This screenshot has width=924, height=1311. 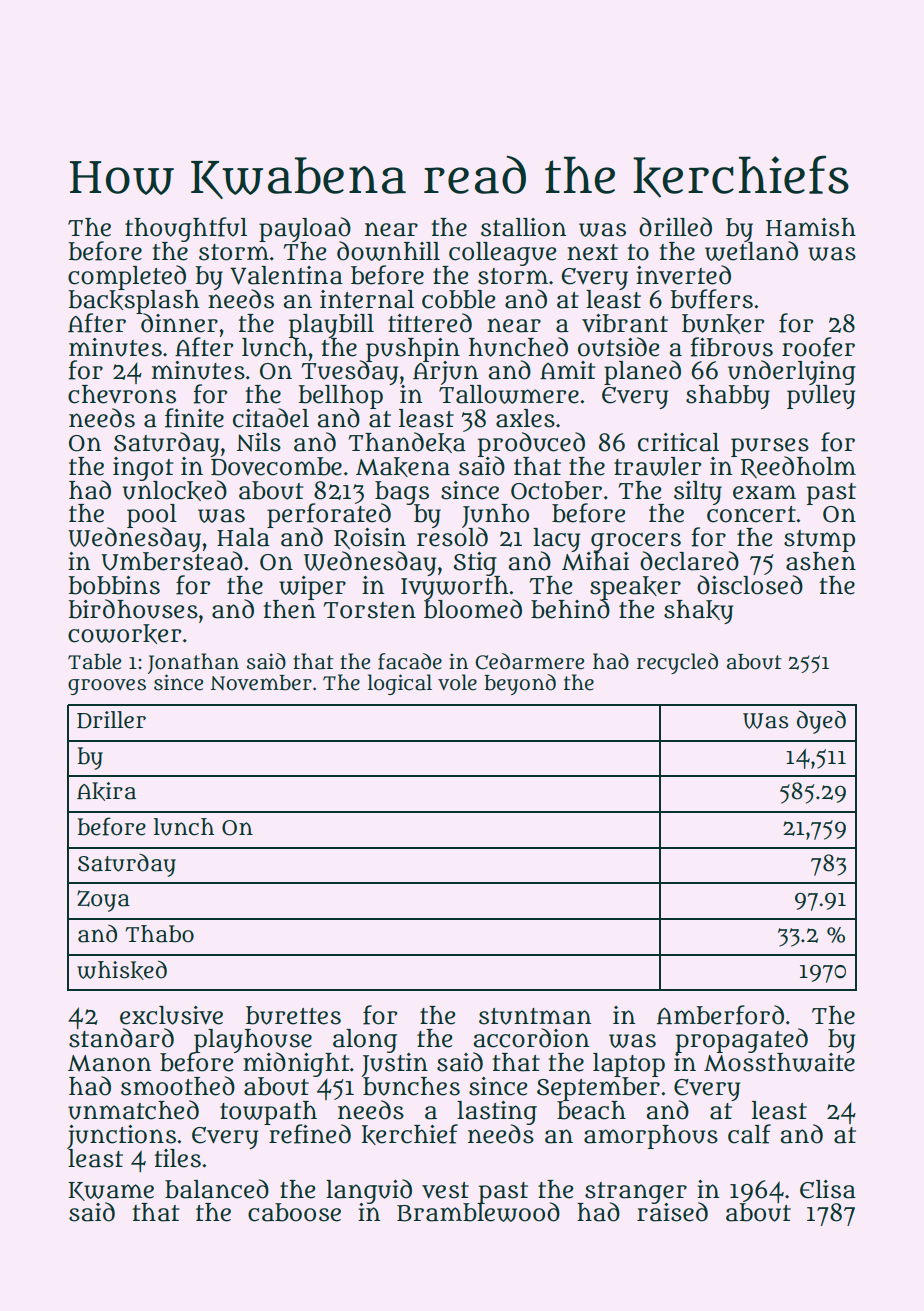 I want to click on Elisa, so click(x=828, y=1189).
